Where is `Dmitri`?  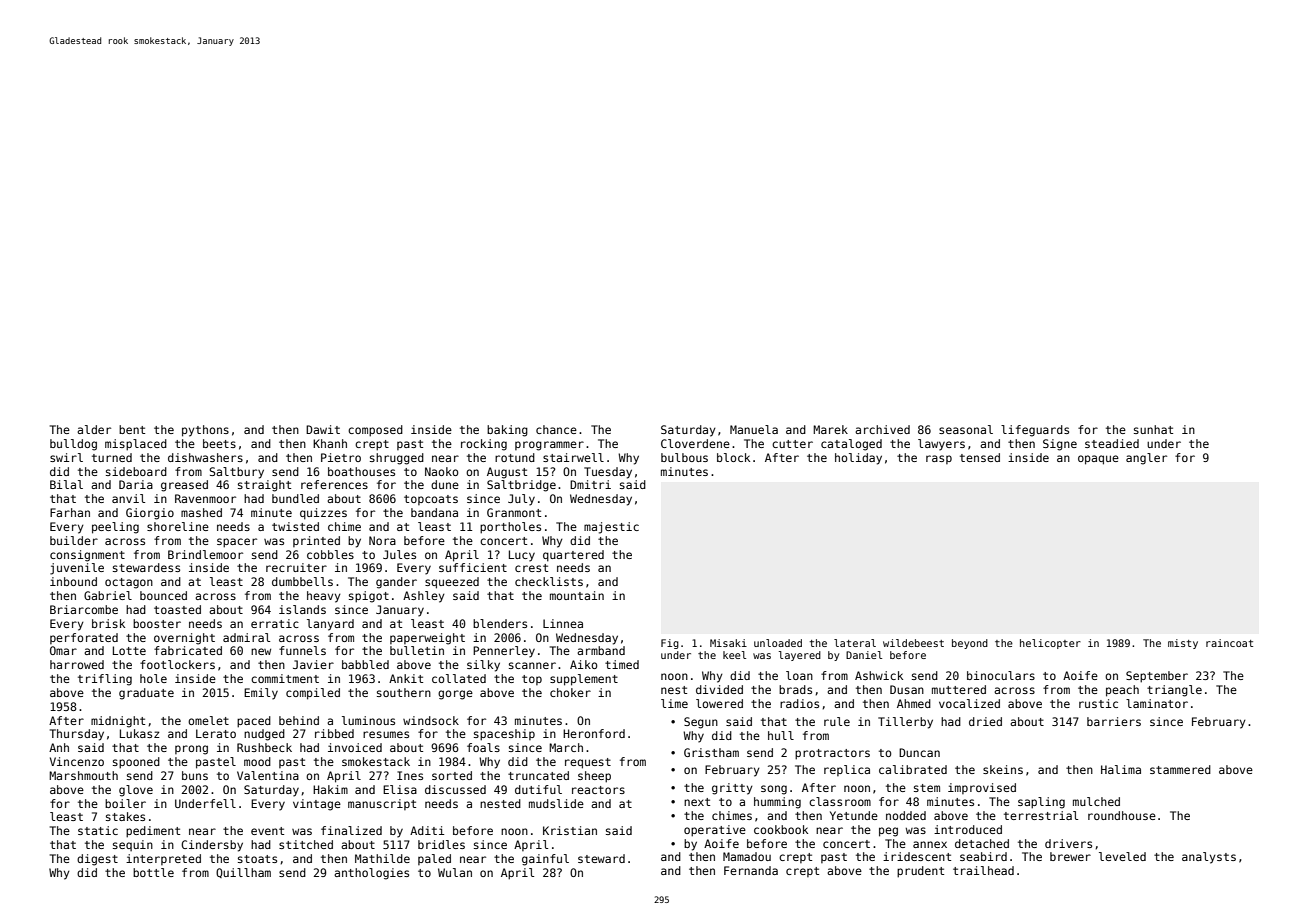 Dmitri is located at coordinates (590, 484).
